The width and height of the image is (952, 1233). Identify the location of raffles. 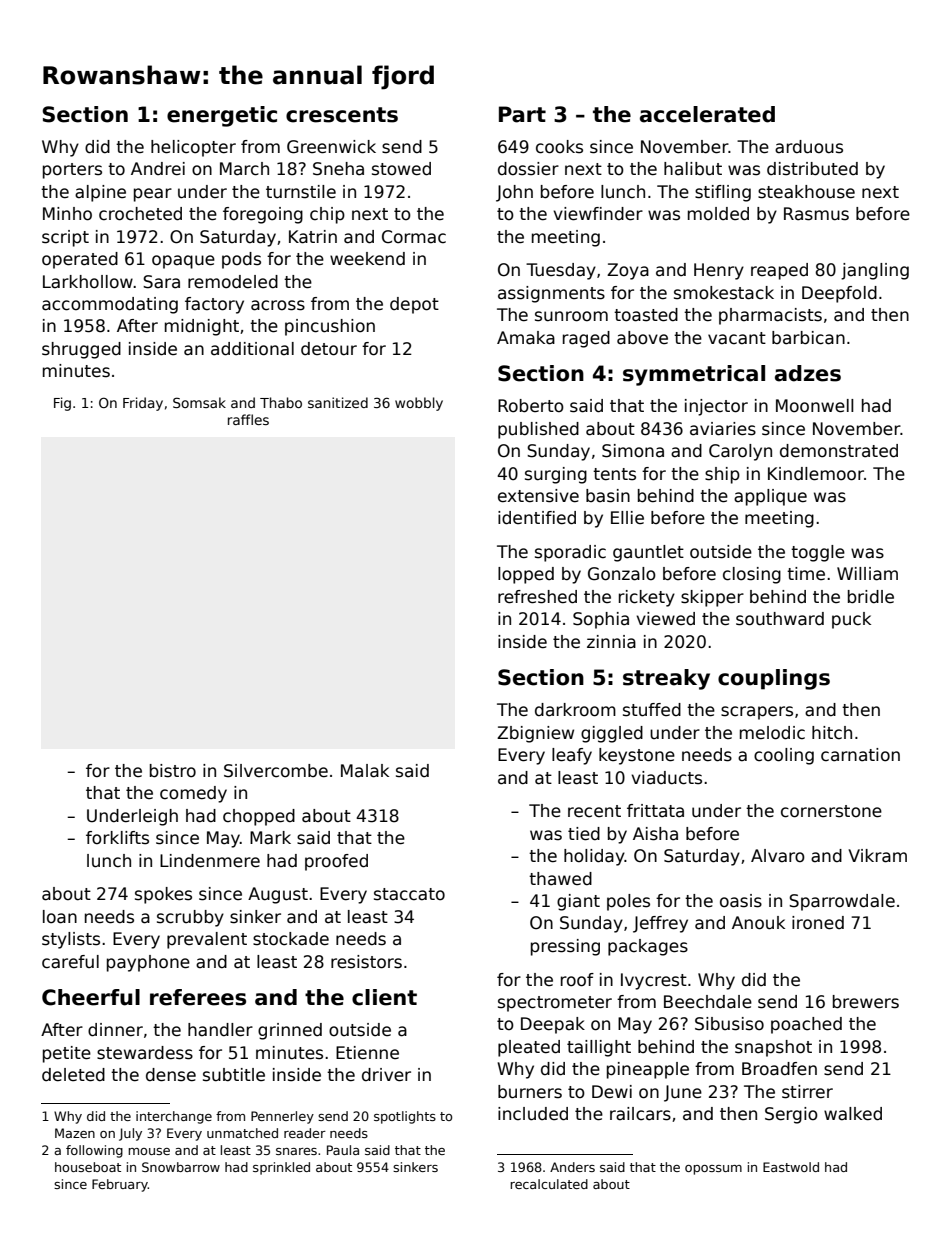
(248, 419).
